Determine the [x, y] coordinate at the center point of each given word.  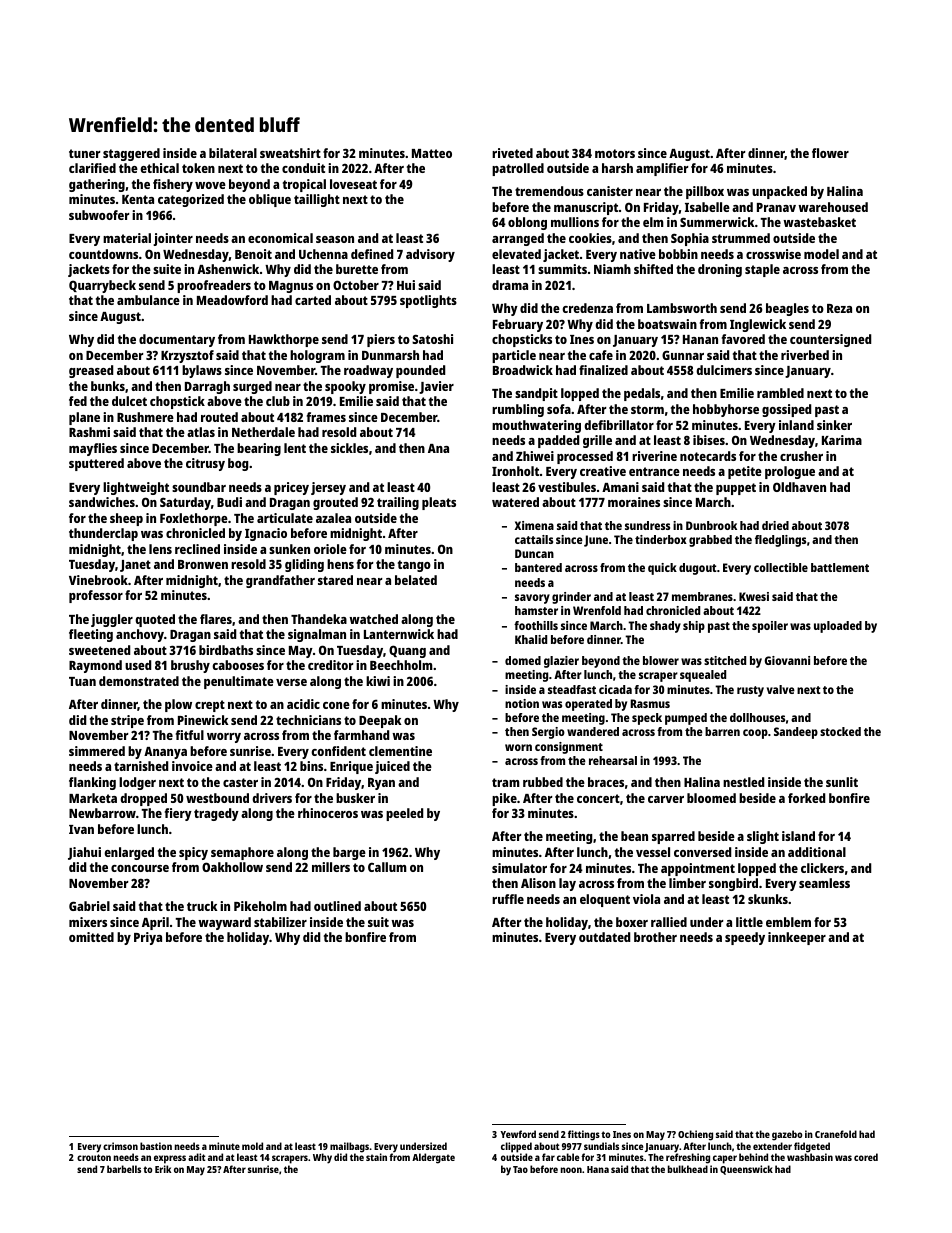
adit [197, 1157]
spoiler [770, 627]
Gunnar [683, 355]
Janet [135, 566]
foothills [536, 625]
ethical [159, 168]
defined [372, 254]
